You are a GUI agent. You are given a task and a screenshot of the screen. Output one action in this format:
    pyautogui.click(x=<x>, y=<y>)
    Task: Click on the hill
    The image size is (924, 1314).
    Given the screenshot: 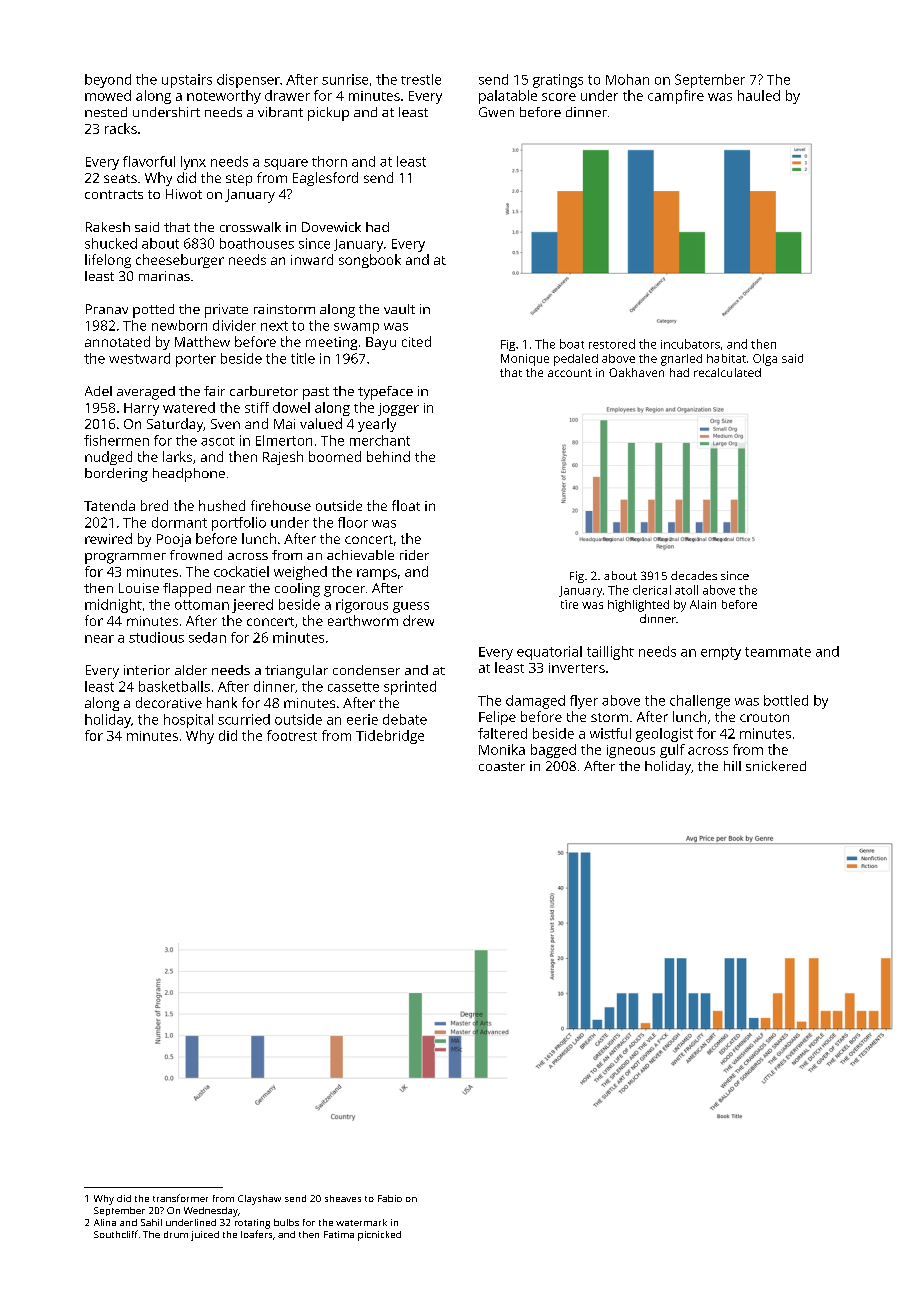 What is the action you would take?
    pyautogui.click(x=732, y=766)
